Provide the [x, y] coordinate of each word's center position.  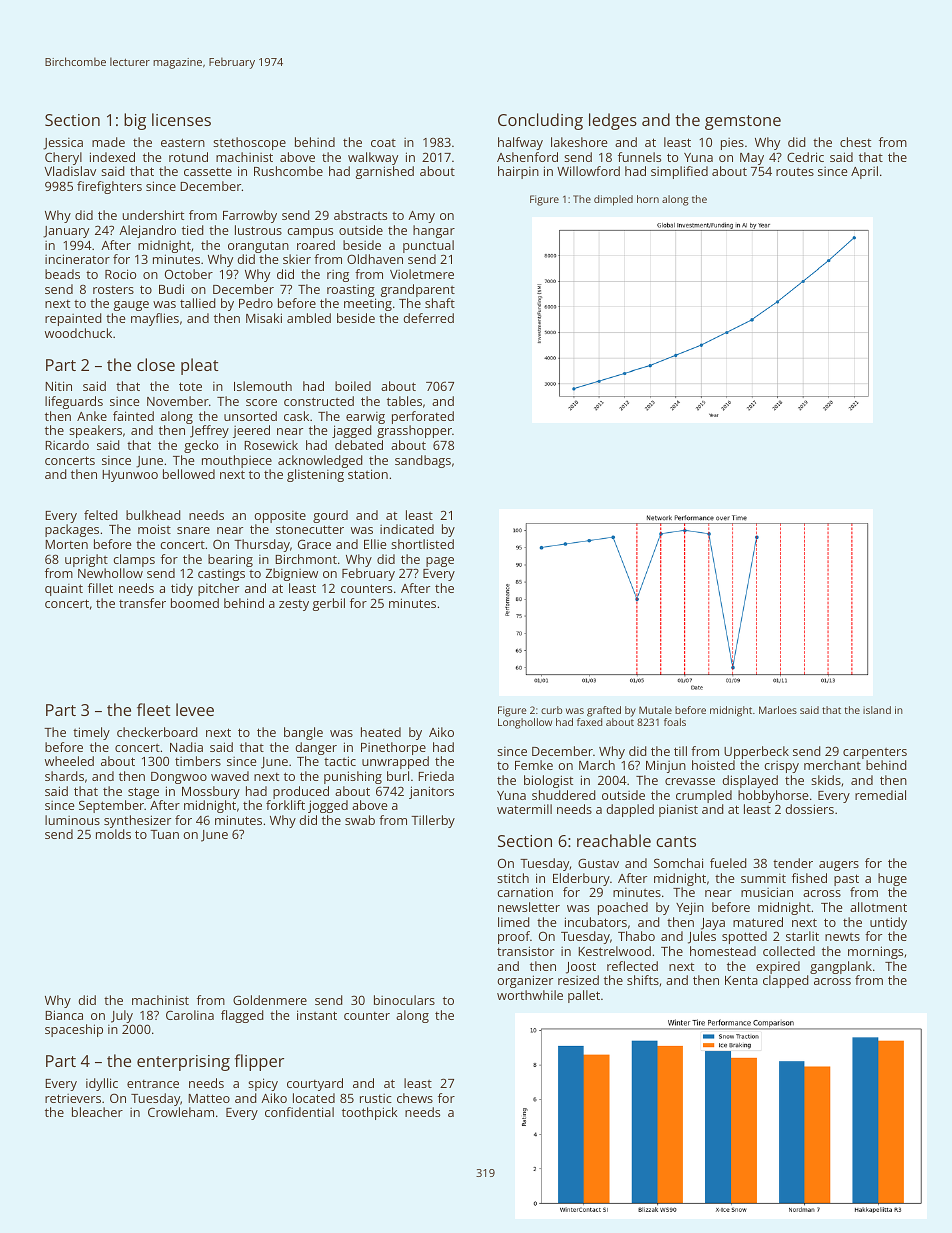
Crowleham [181, 1112]
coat [383, 143]
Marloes [778, 710]
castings [221, 575]
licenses [181, 119]
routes [795, 172]
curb [551, 710]
